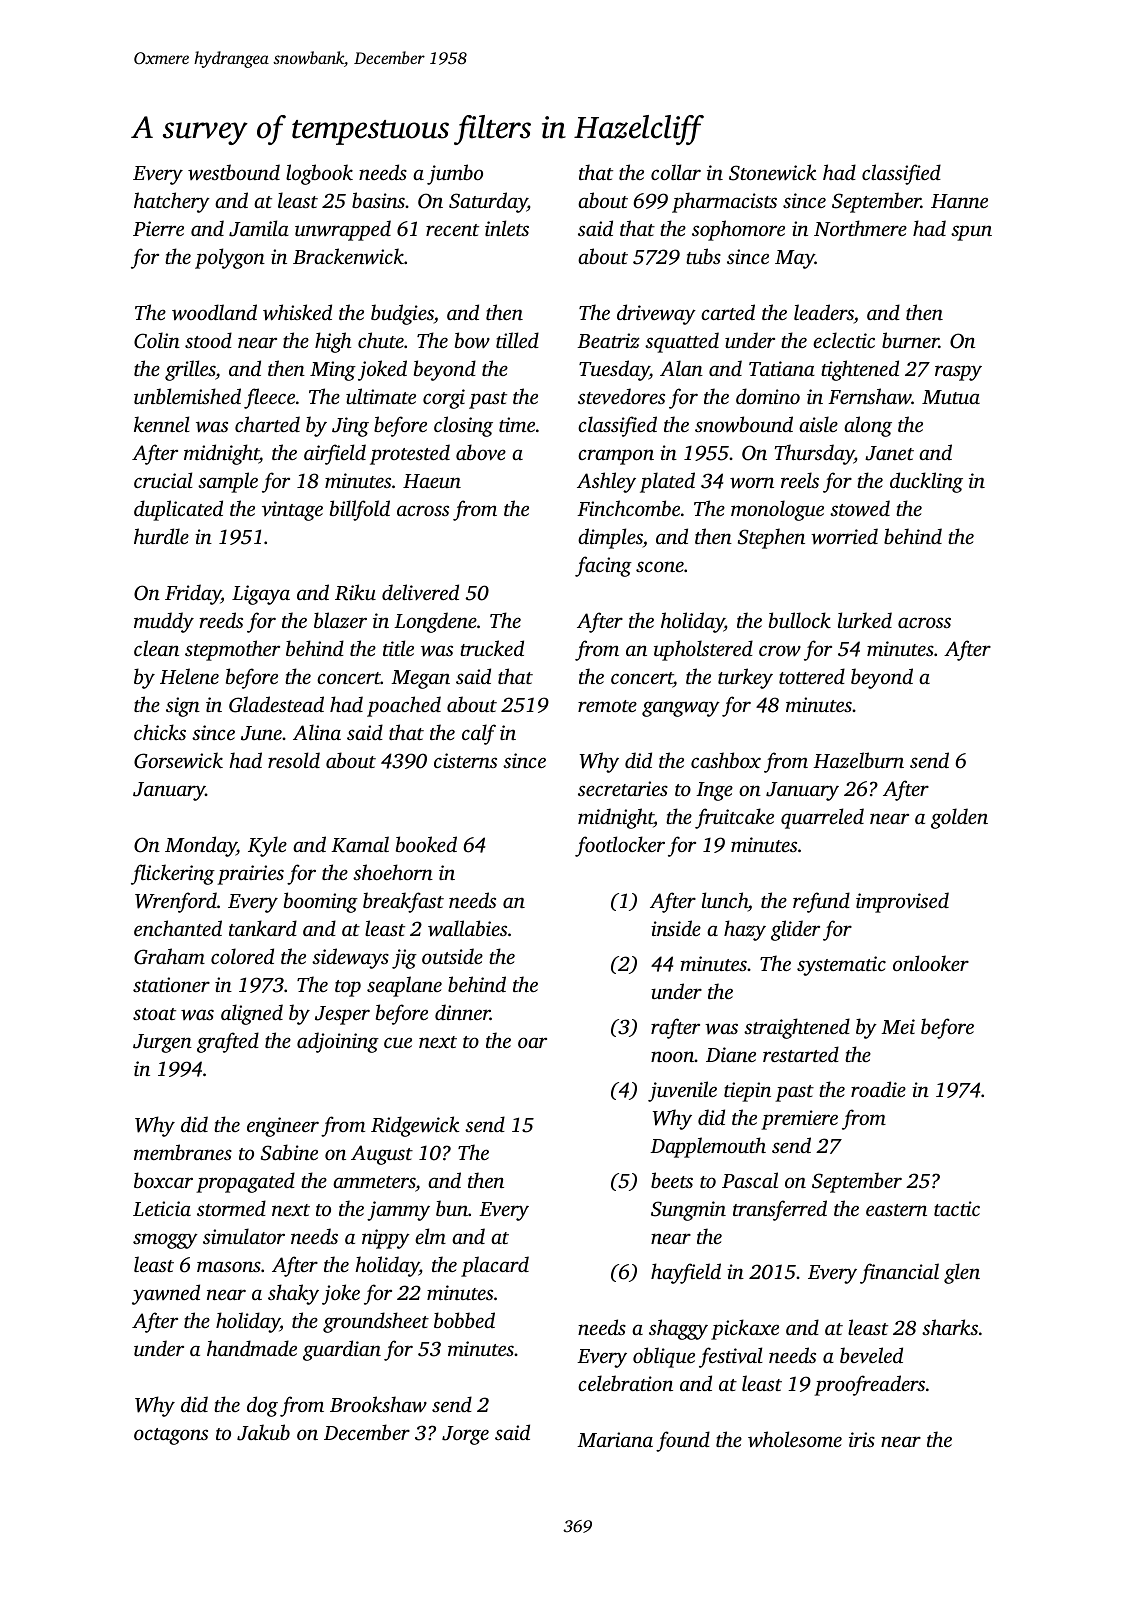 The image size is (1127, 1600). I want to click on whisked, so click(297, 312).
